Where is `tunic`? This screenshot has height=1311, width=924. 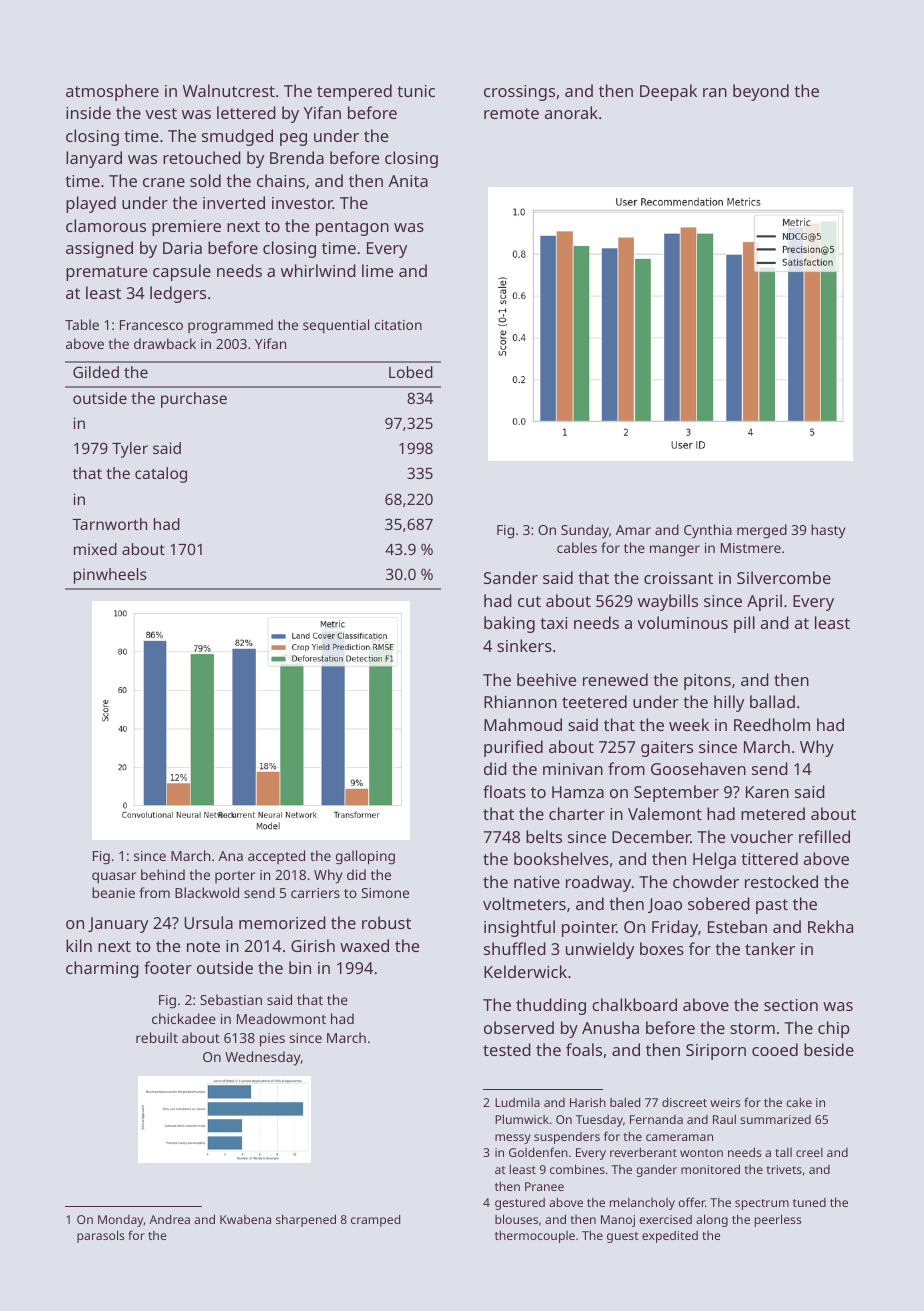 tunic is located at coordinates (416, 91).
